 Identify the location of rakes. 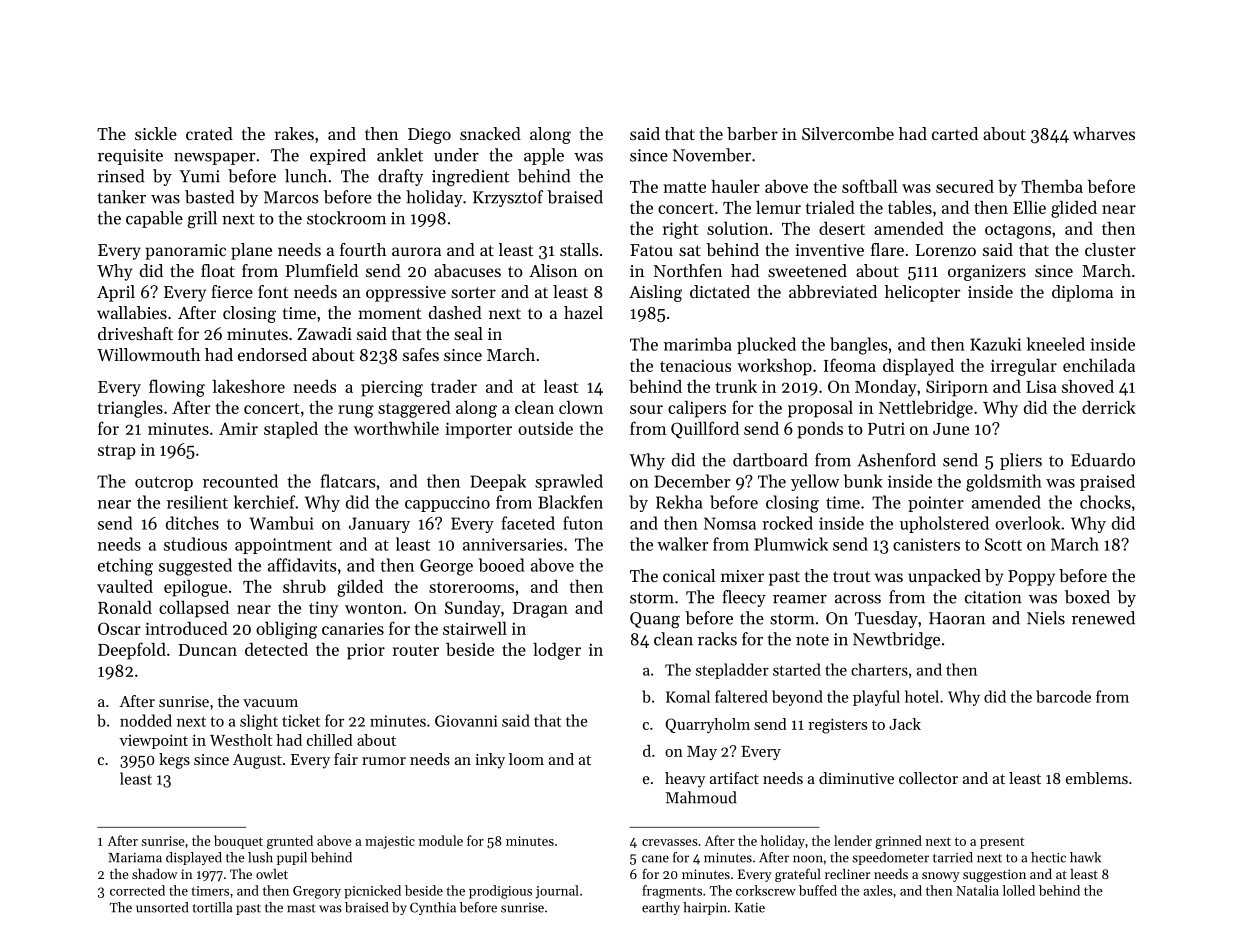
(294, 133).
